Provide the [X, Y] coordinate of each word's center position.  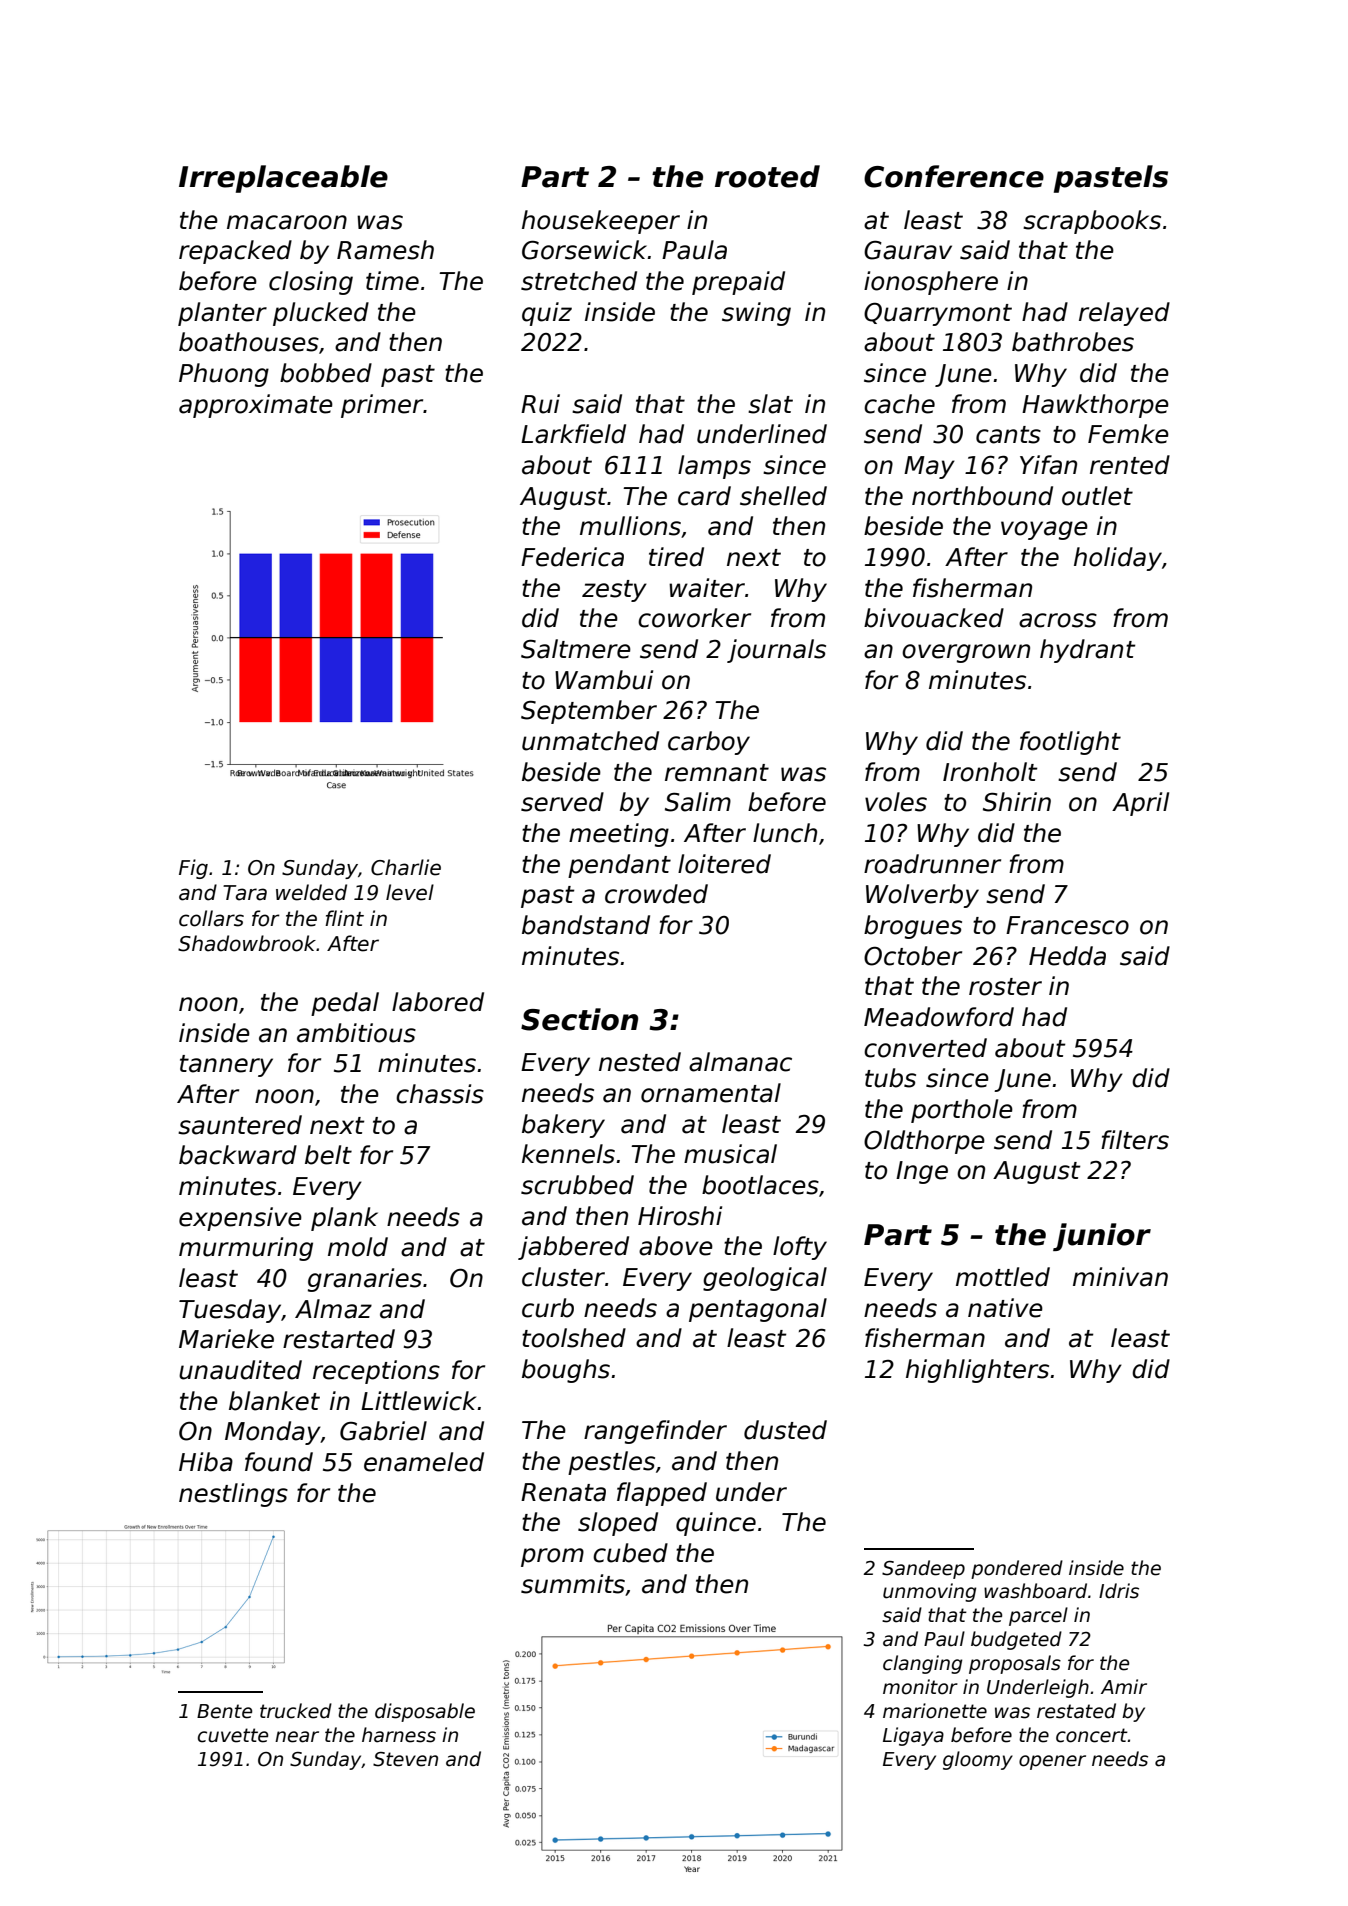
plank [344, 1219]
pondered [1017, 1569]
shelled [783, 496]
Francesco [1067, 925]
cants [1008, 435]
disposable [425, 1712]
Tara [245, 893]
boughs [566, 1371]
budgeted [1016, 1640]
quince [716, 1524]
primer [382, 406]
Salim [698, 802]
